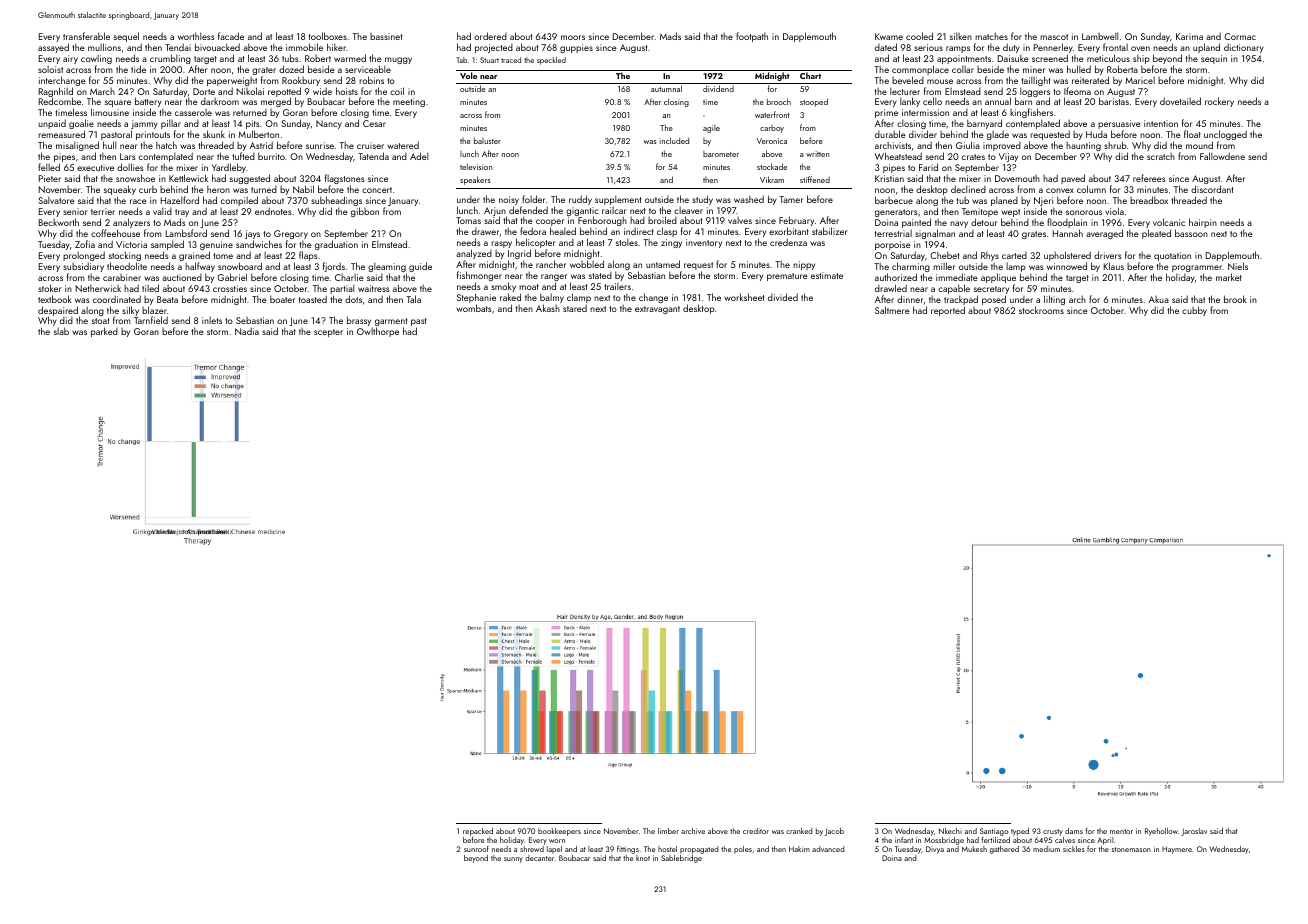 This document has height=924, width=1308. Describe the element at coordinates (52, 124) in the document. I see `unpaid` at that location.
